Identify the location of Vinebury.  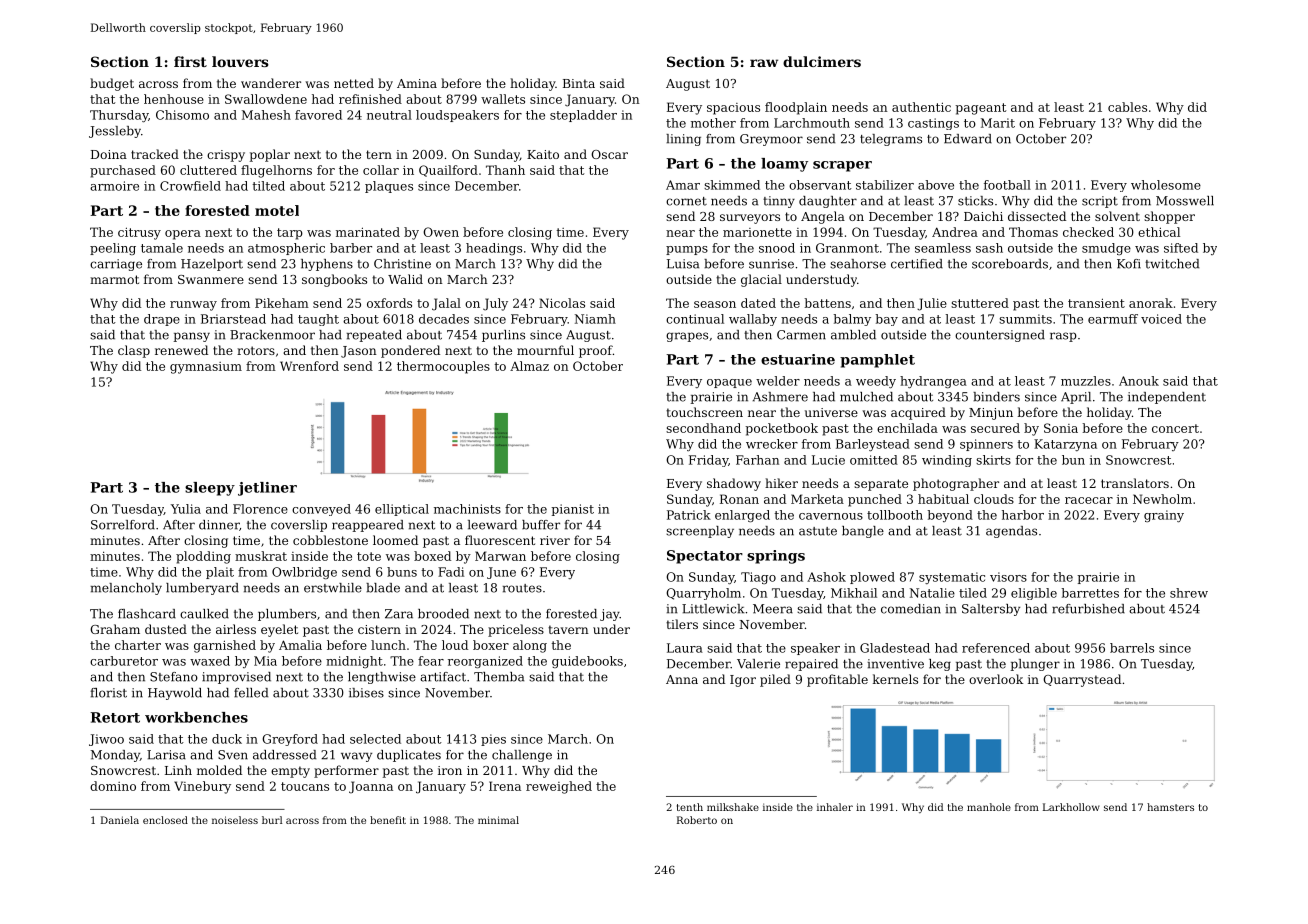
(202, 787).
